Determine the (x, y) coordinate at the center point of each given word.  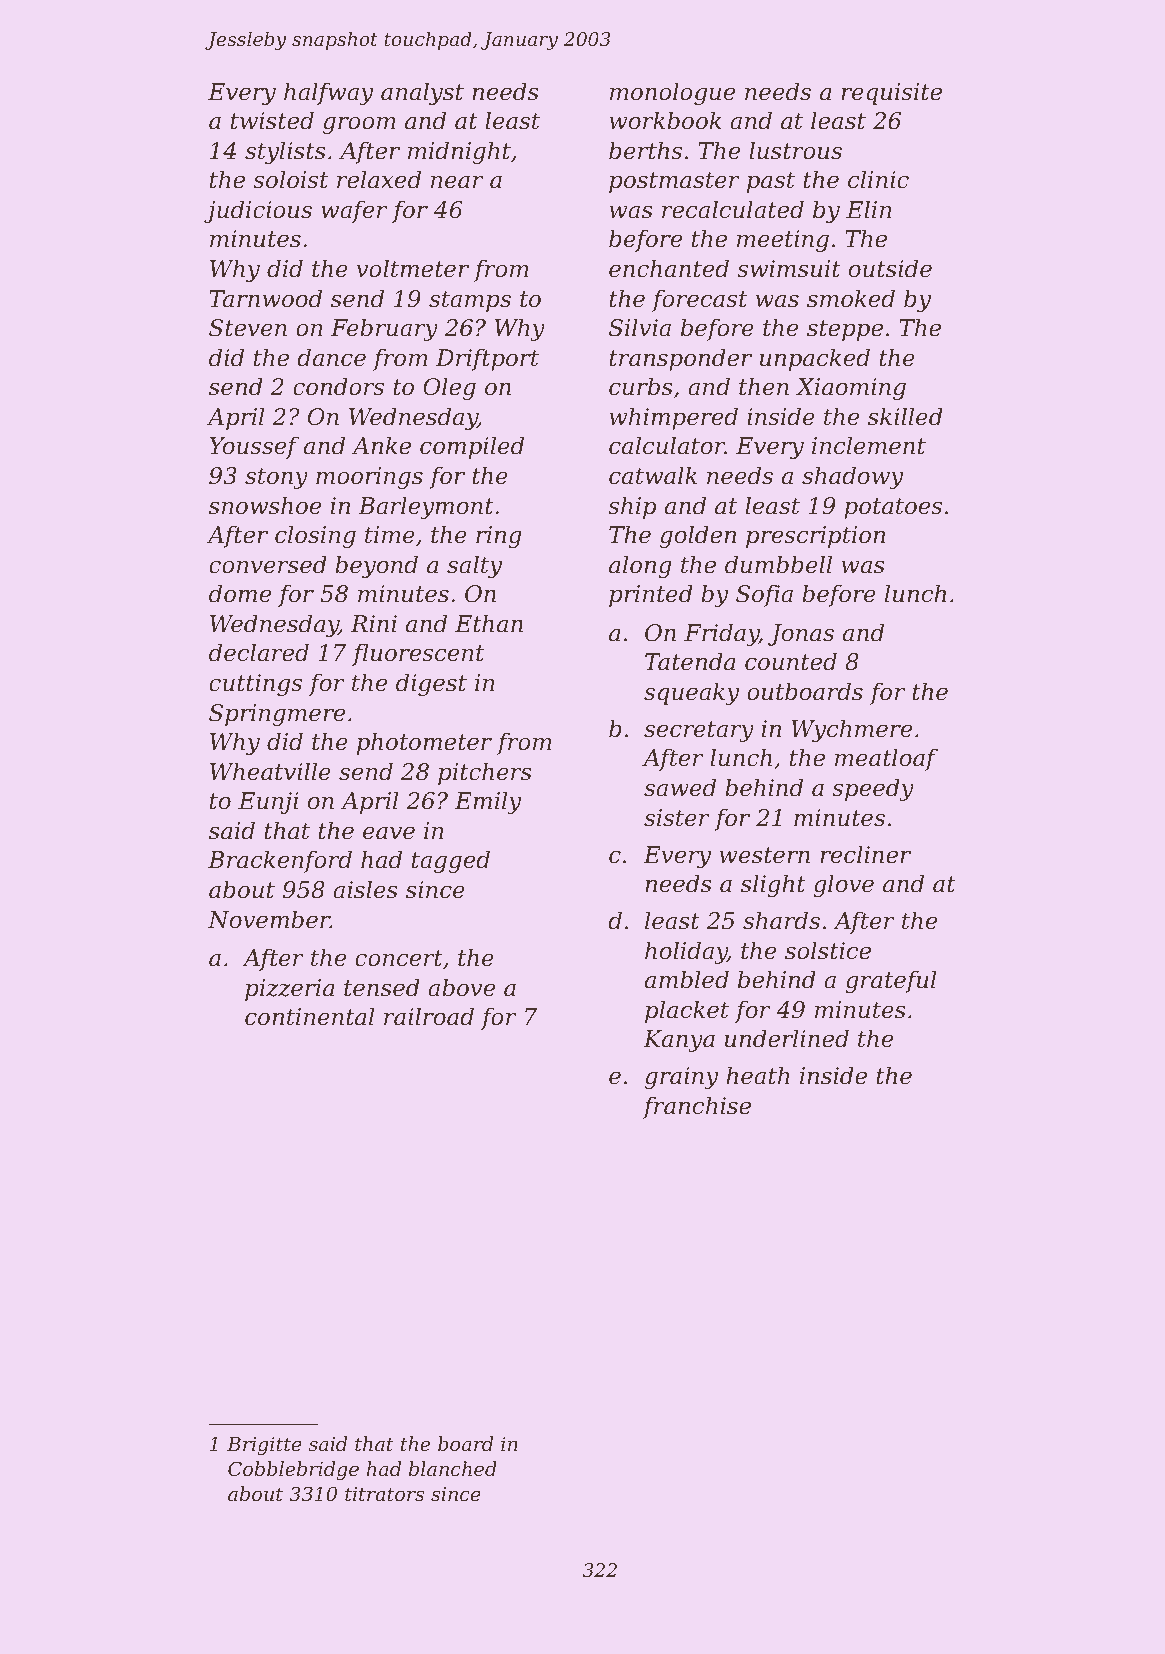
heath (758, 1075)
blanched (453, 1468)
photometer (424, 743)
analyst (422, 93)
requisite (891, 94)
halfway (329, 93)
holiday (686, 952)
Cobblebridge (293, 1471)
